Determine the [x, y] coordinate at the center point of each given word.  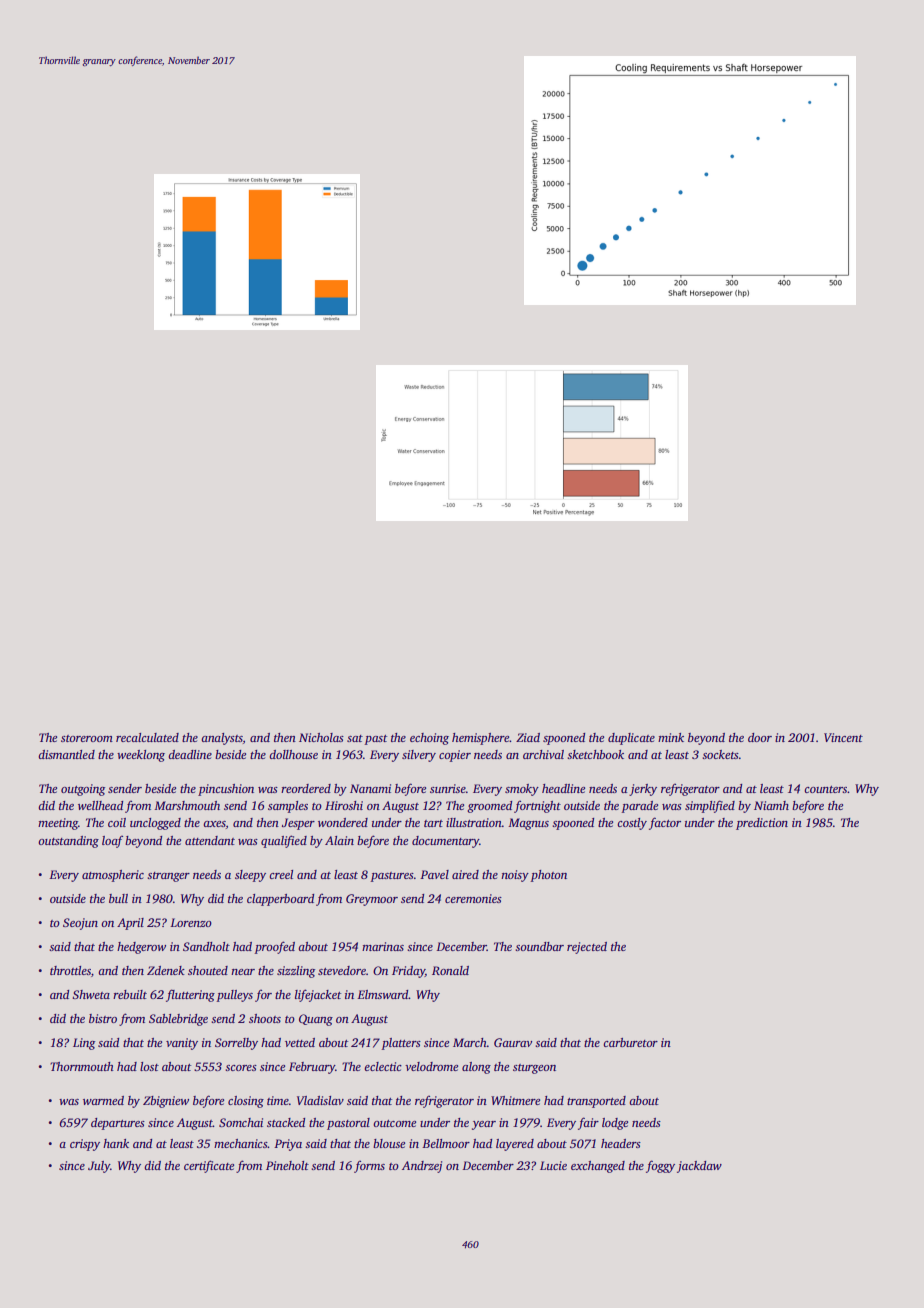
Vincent [843, 737]
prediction [762, 824]
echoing [429, 739]
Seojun [80, 924]
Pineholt [287, 1165]
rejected [587, 948]
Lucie [553, 1165]
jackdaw [699, 1167]
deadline [190, 754]
